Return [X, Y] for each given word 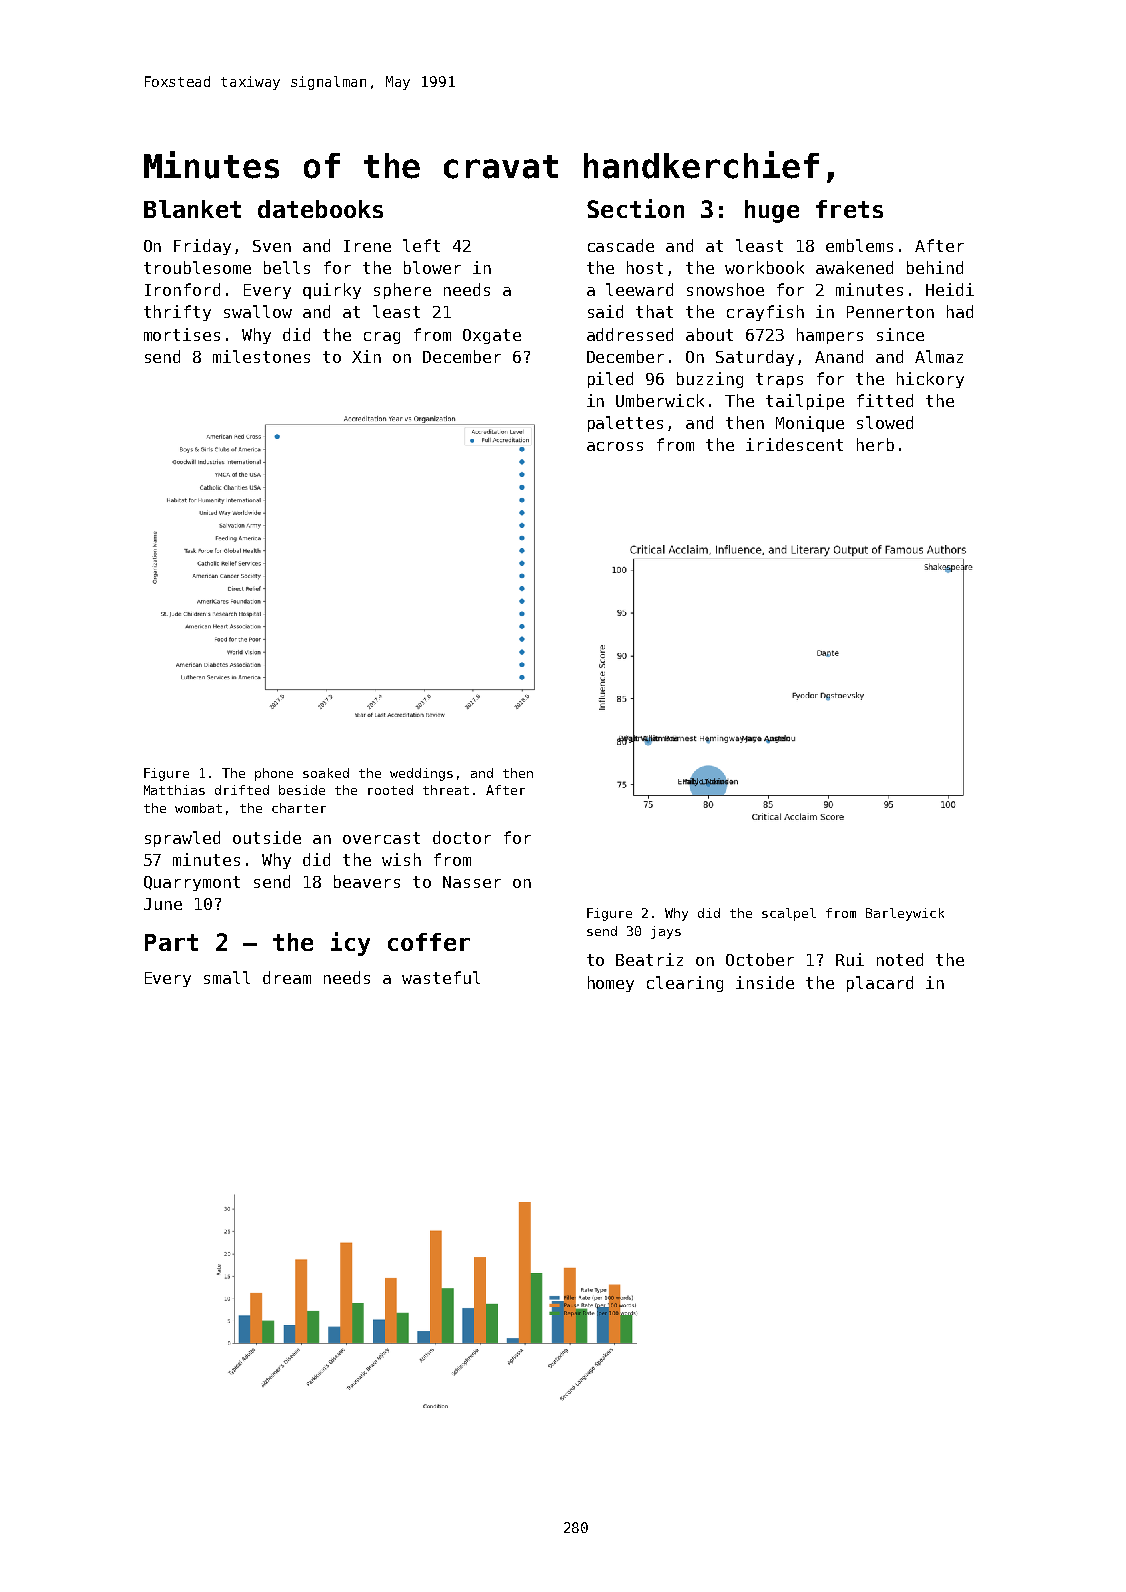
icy [350, 944]
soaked [326, 773]
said [605, 311]
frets [849, 209]
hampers [830, 336]
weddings [421, 774]
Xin [366, 356]
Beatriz [649, 959]
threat [446, 790]
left [421, 245]
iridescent [794, 444]
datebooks [320, 209]
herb [875, 444]
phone [274, 774]
